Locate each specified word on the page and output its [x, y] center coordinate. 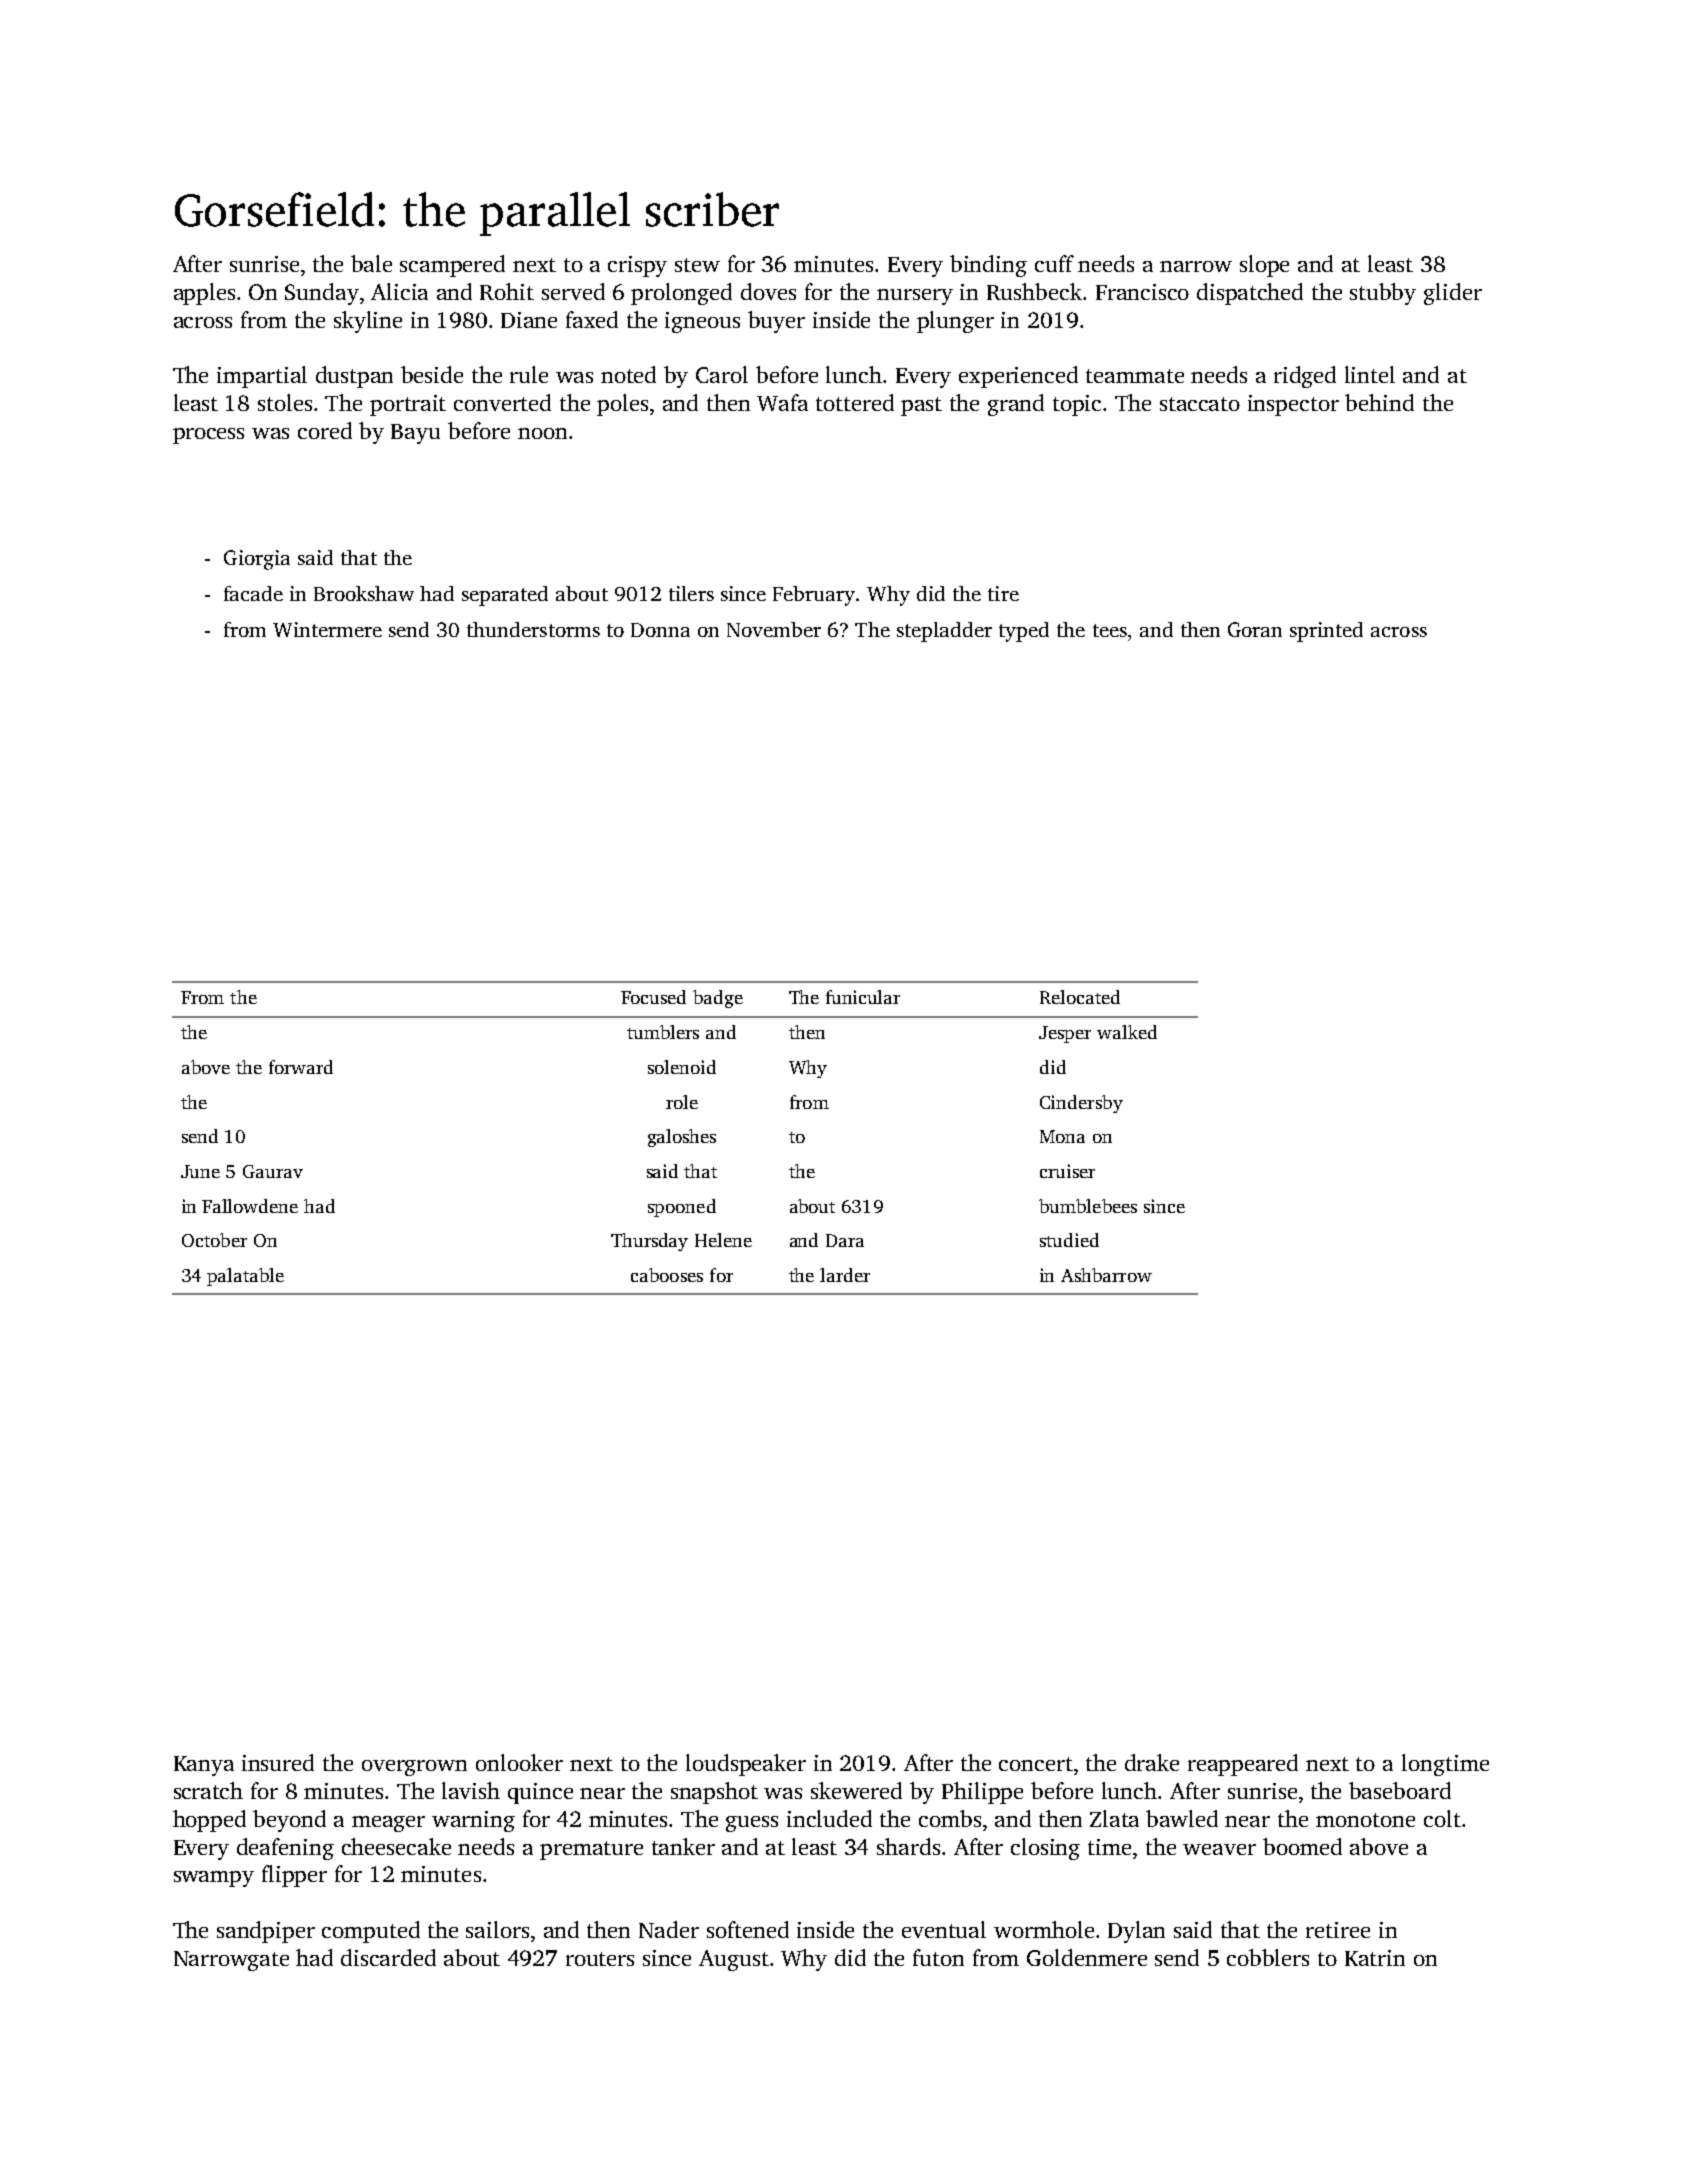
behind [1379, 402]
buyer [776, 322]
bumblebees [1088, 1206]
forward [301, 1067]
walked [1127, 1032]
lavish [471, 1790]
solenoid [682, 1067]
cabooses [667, 1275]
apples [204, 294]
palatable [245, 1277]
